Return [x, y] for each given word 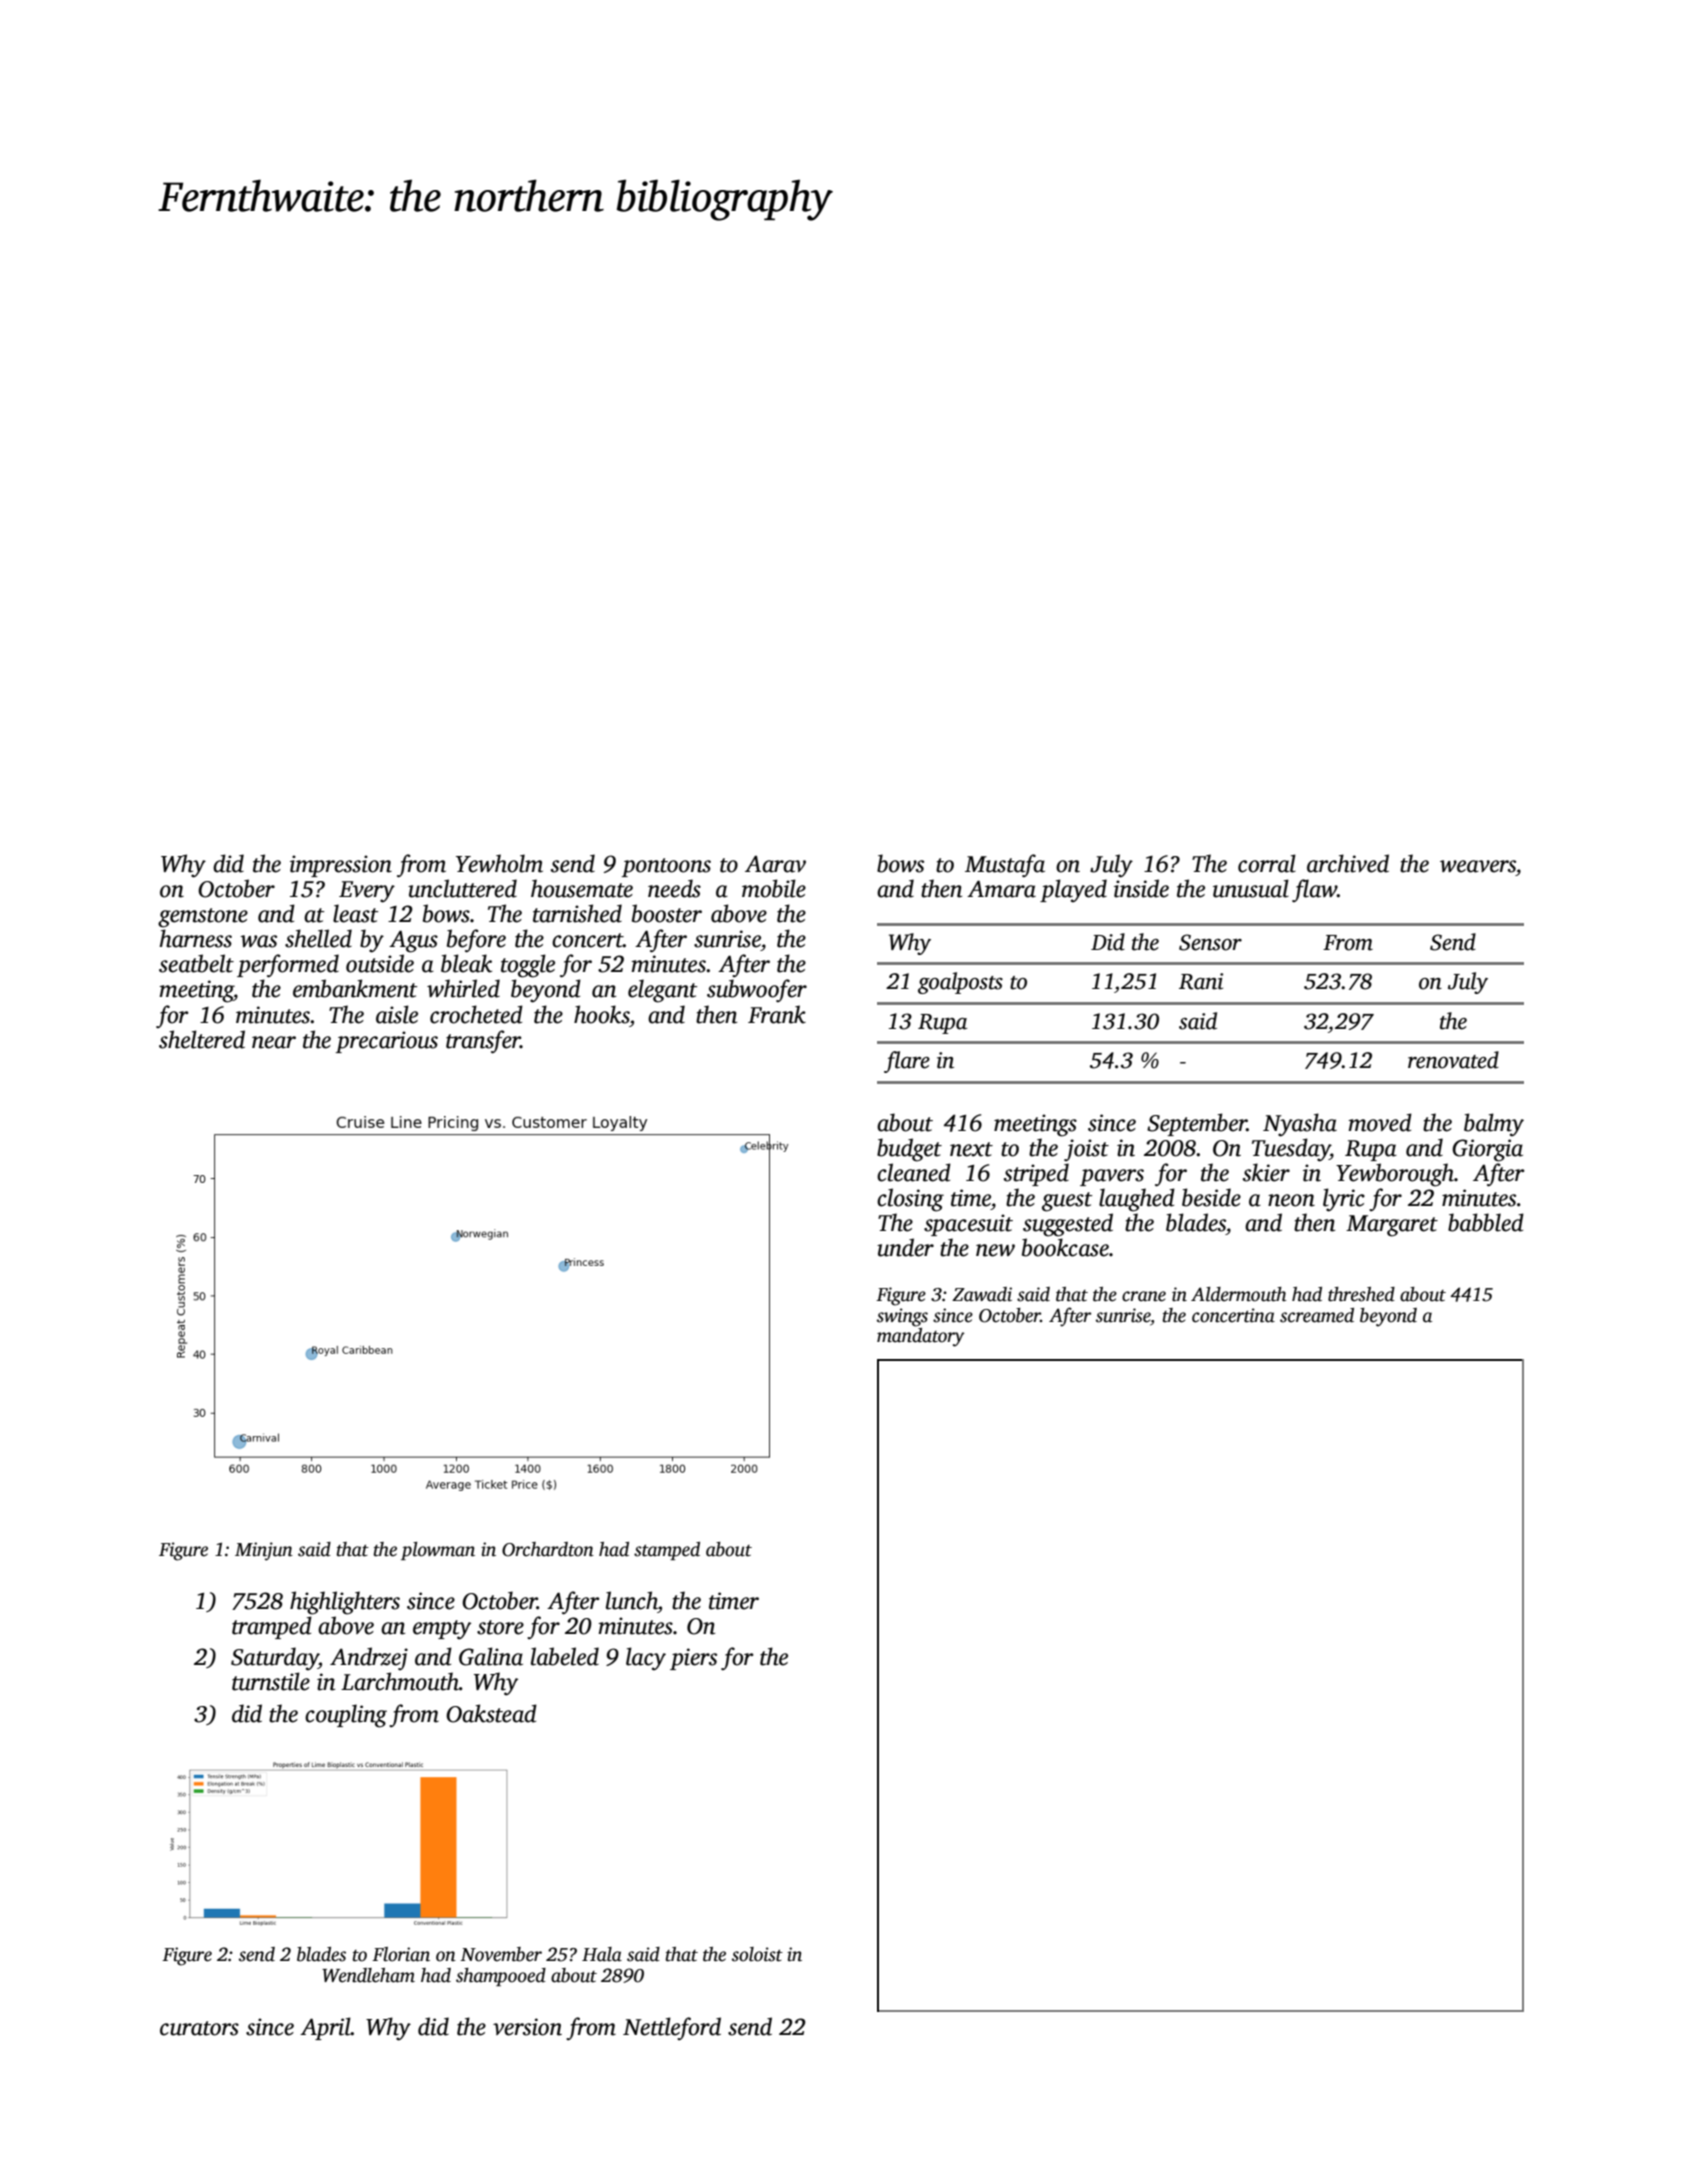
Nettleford [672, 2028]
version [527, 2027]
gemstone [203, 918]
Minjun [264, 1551]
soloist [757, 1954]
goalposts [960, 983]
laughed [1137, 1200]
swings [902, 1317]
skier [1266, 1172]
